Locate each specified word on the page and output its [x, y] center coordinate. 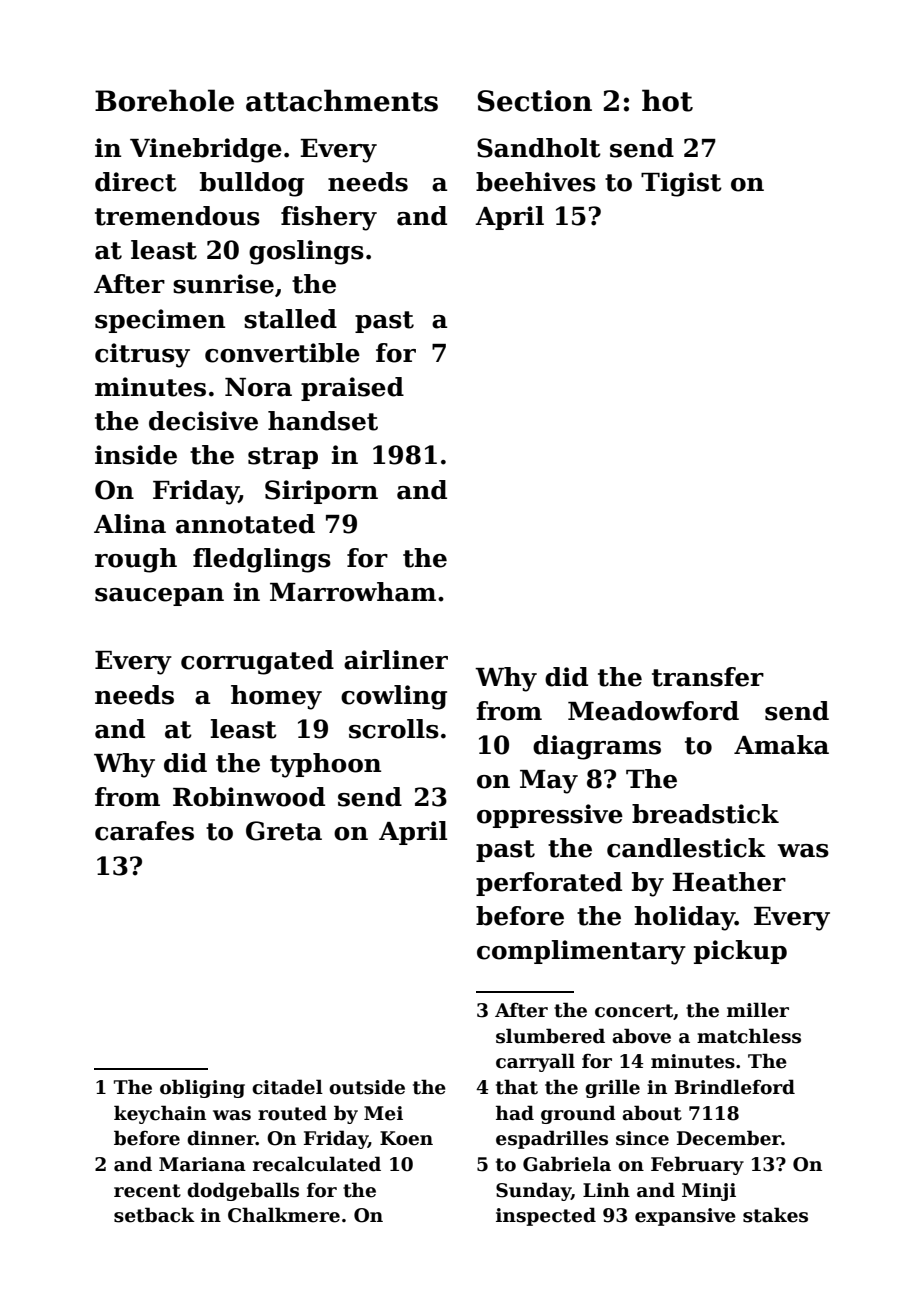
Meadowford [653, 711]
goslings [306, 252]
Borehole [164, 100]
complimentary [581, 952]
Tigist [681, 184]
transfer [708, 677]
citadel [287, 1087]
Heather [729, 882]
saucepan [159, 597]
